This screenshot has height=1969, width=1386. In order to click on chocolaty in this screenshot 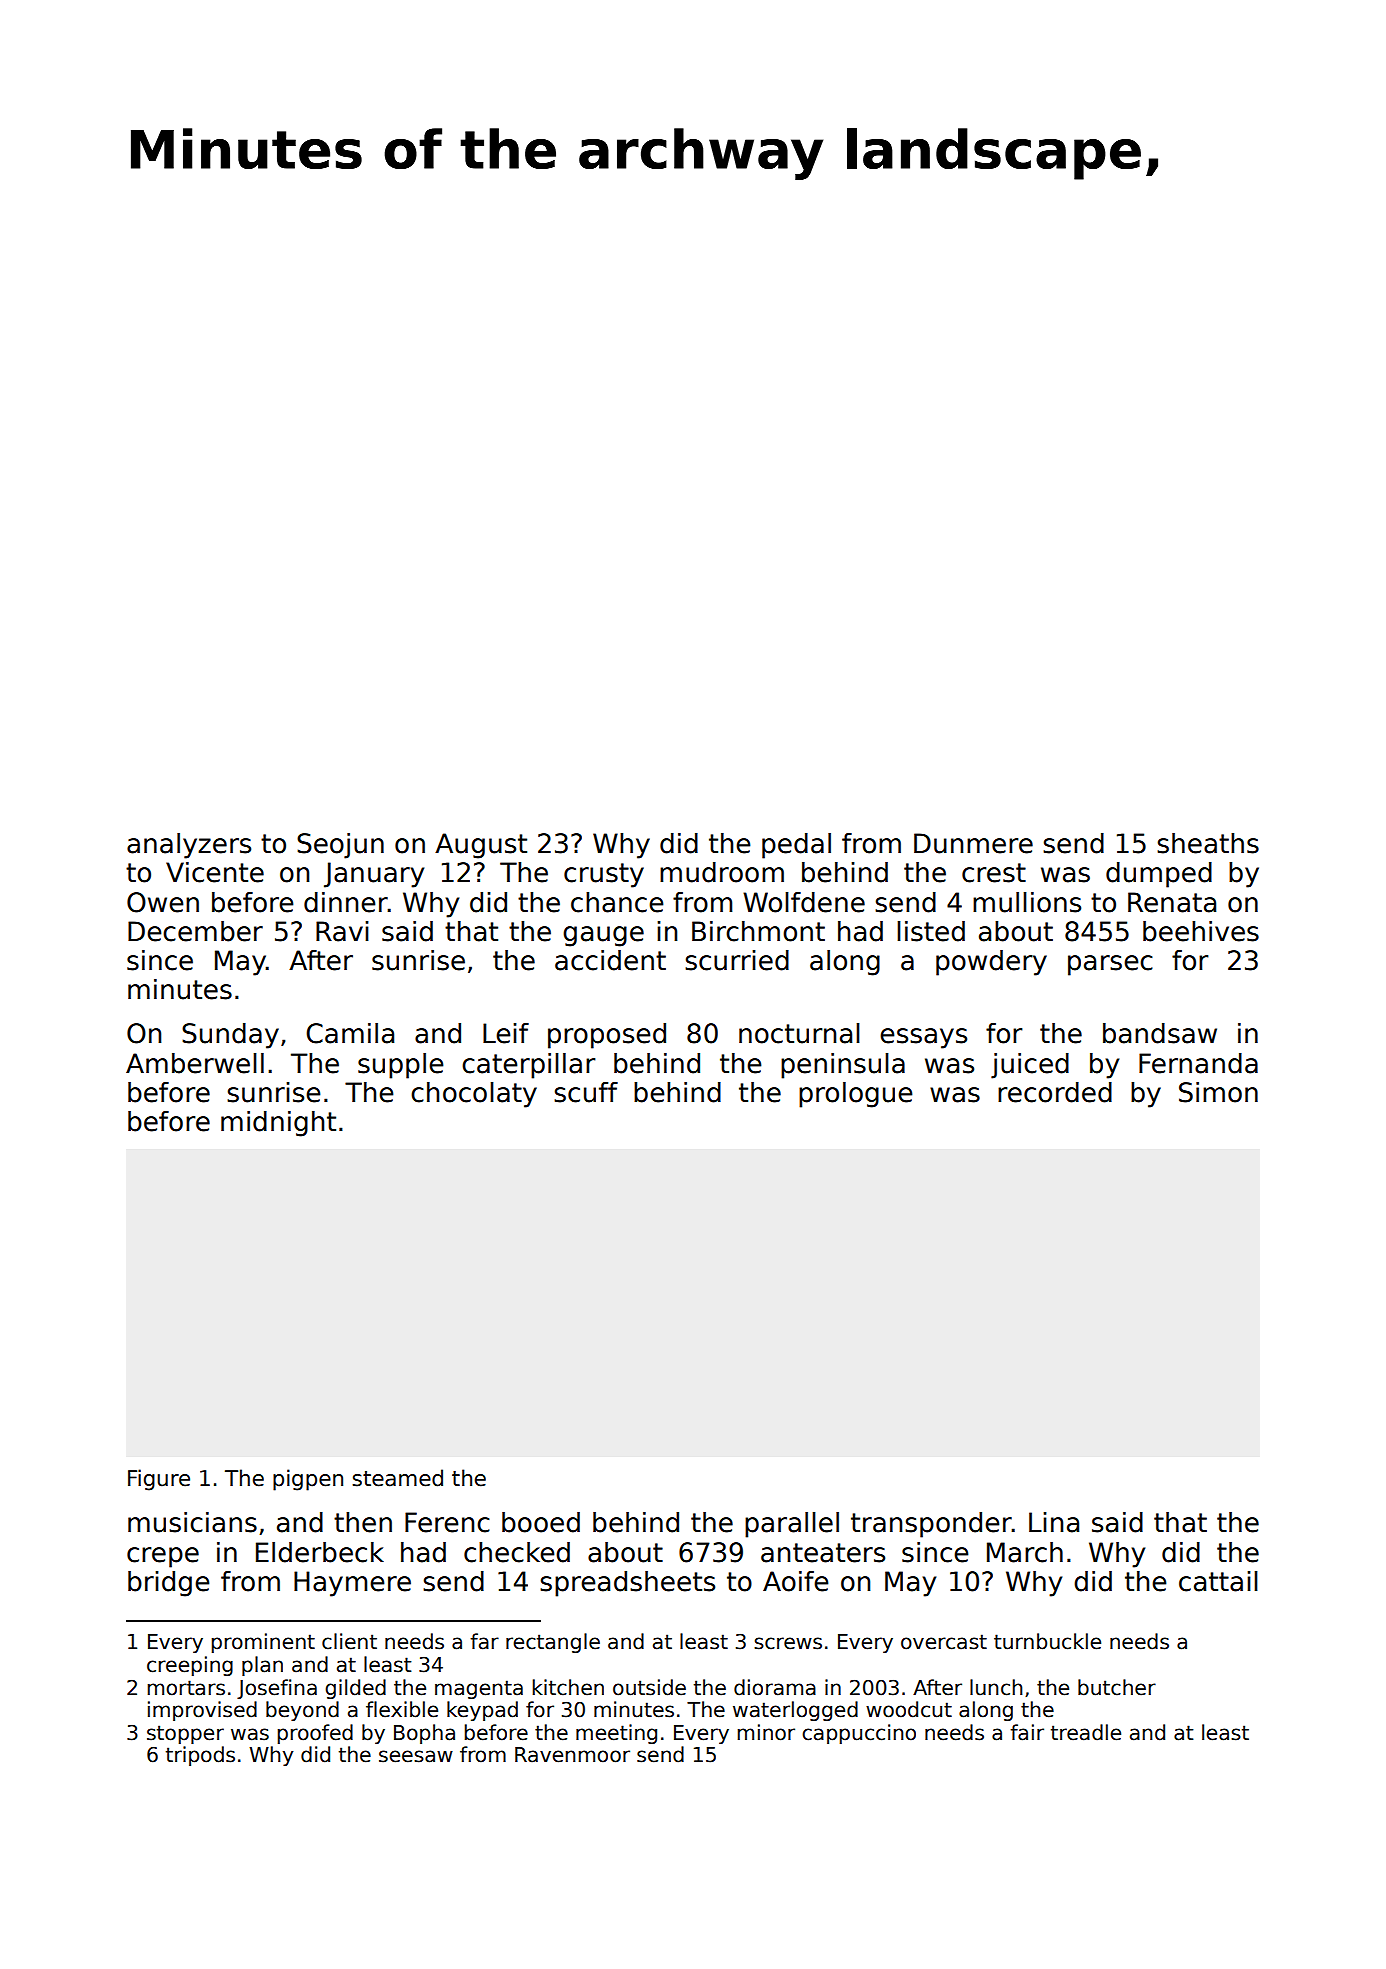, I will do `click(474, 1095)`.
